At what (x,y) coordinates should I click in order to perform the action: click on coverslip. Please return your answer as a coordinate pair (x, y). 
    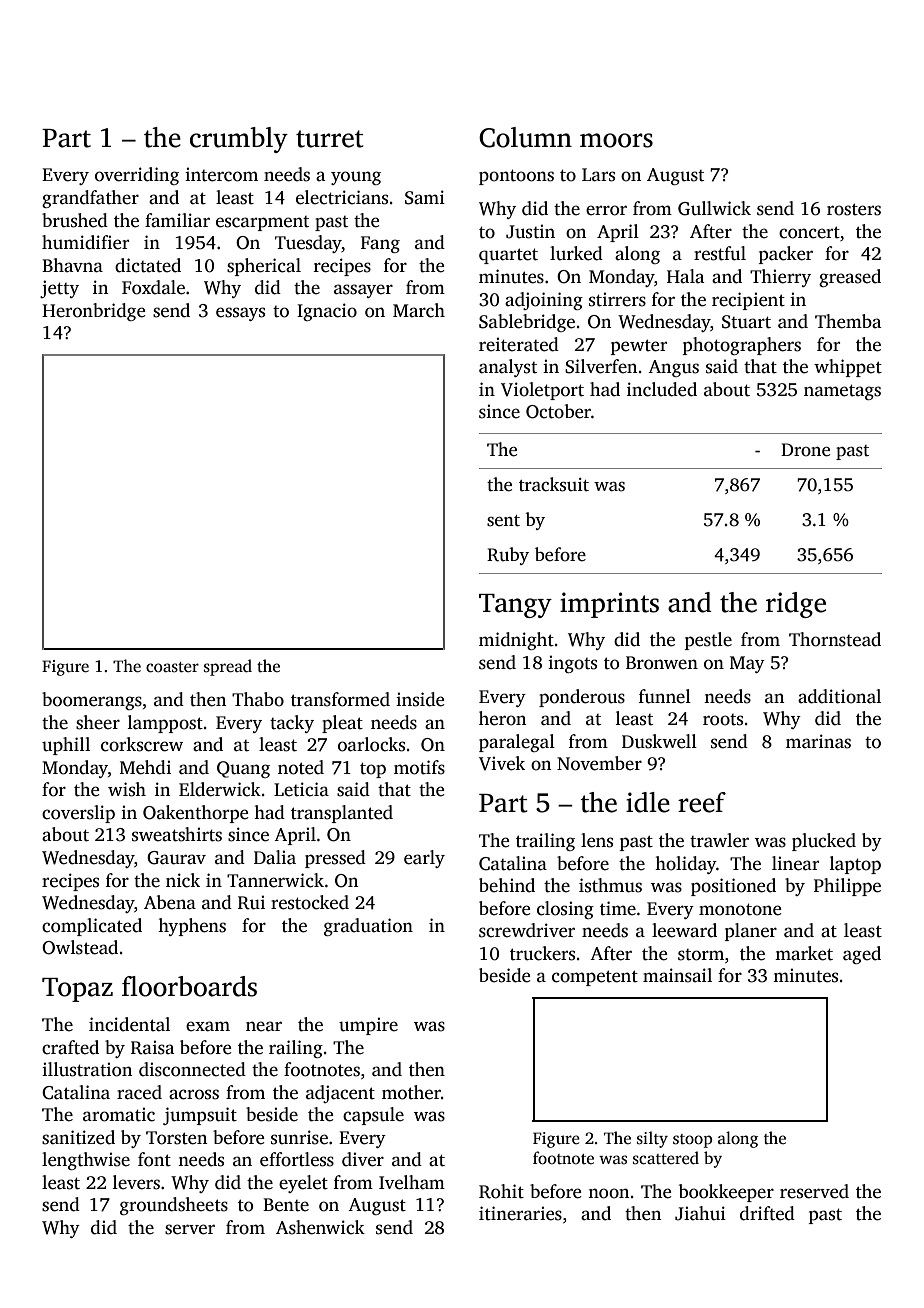
    Looking at the image, I should click on (78, 814).
